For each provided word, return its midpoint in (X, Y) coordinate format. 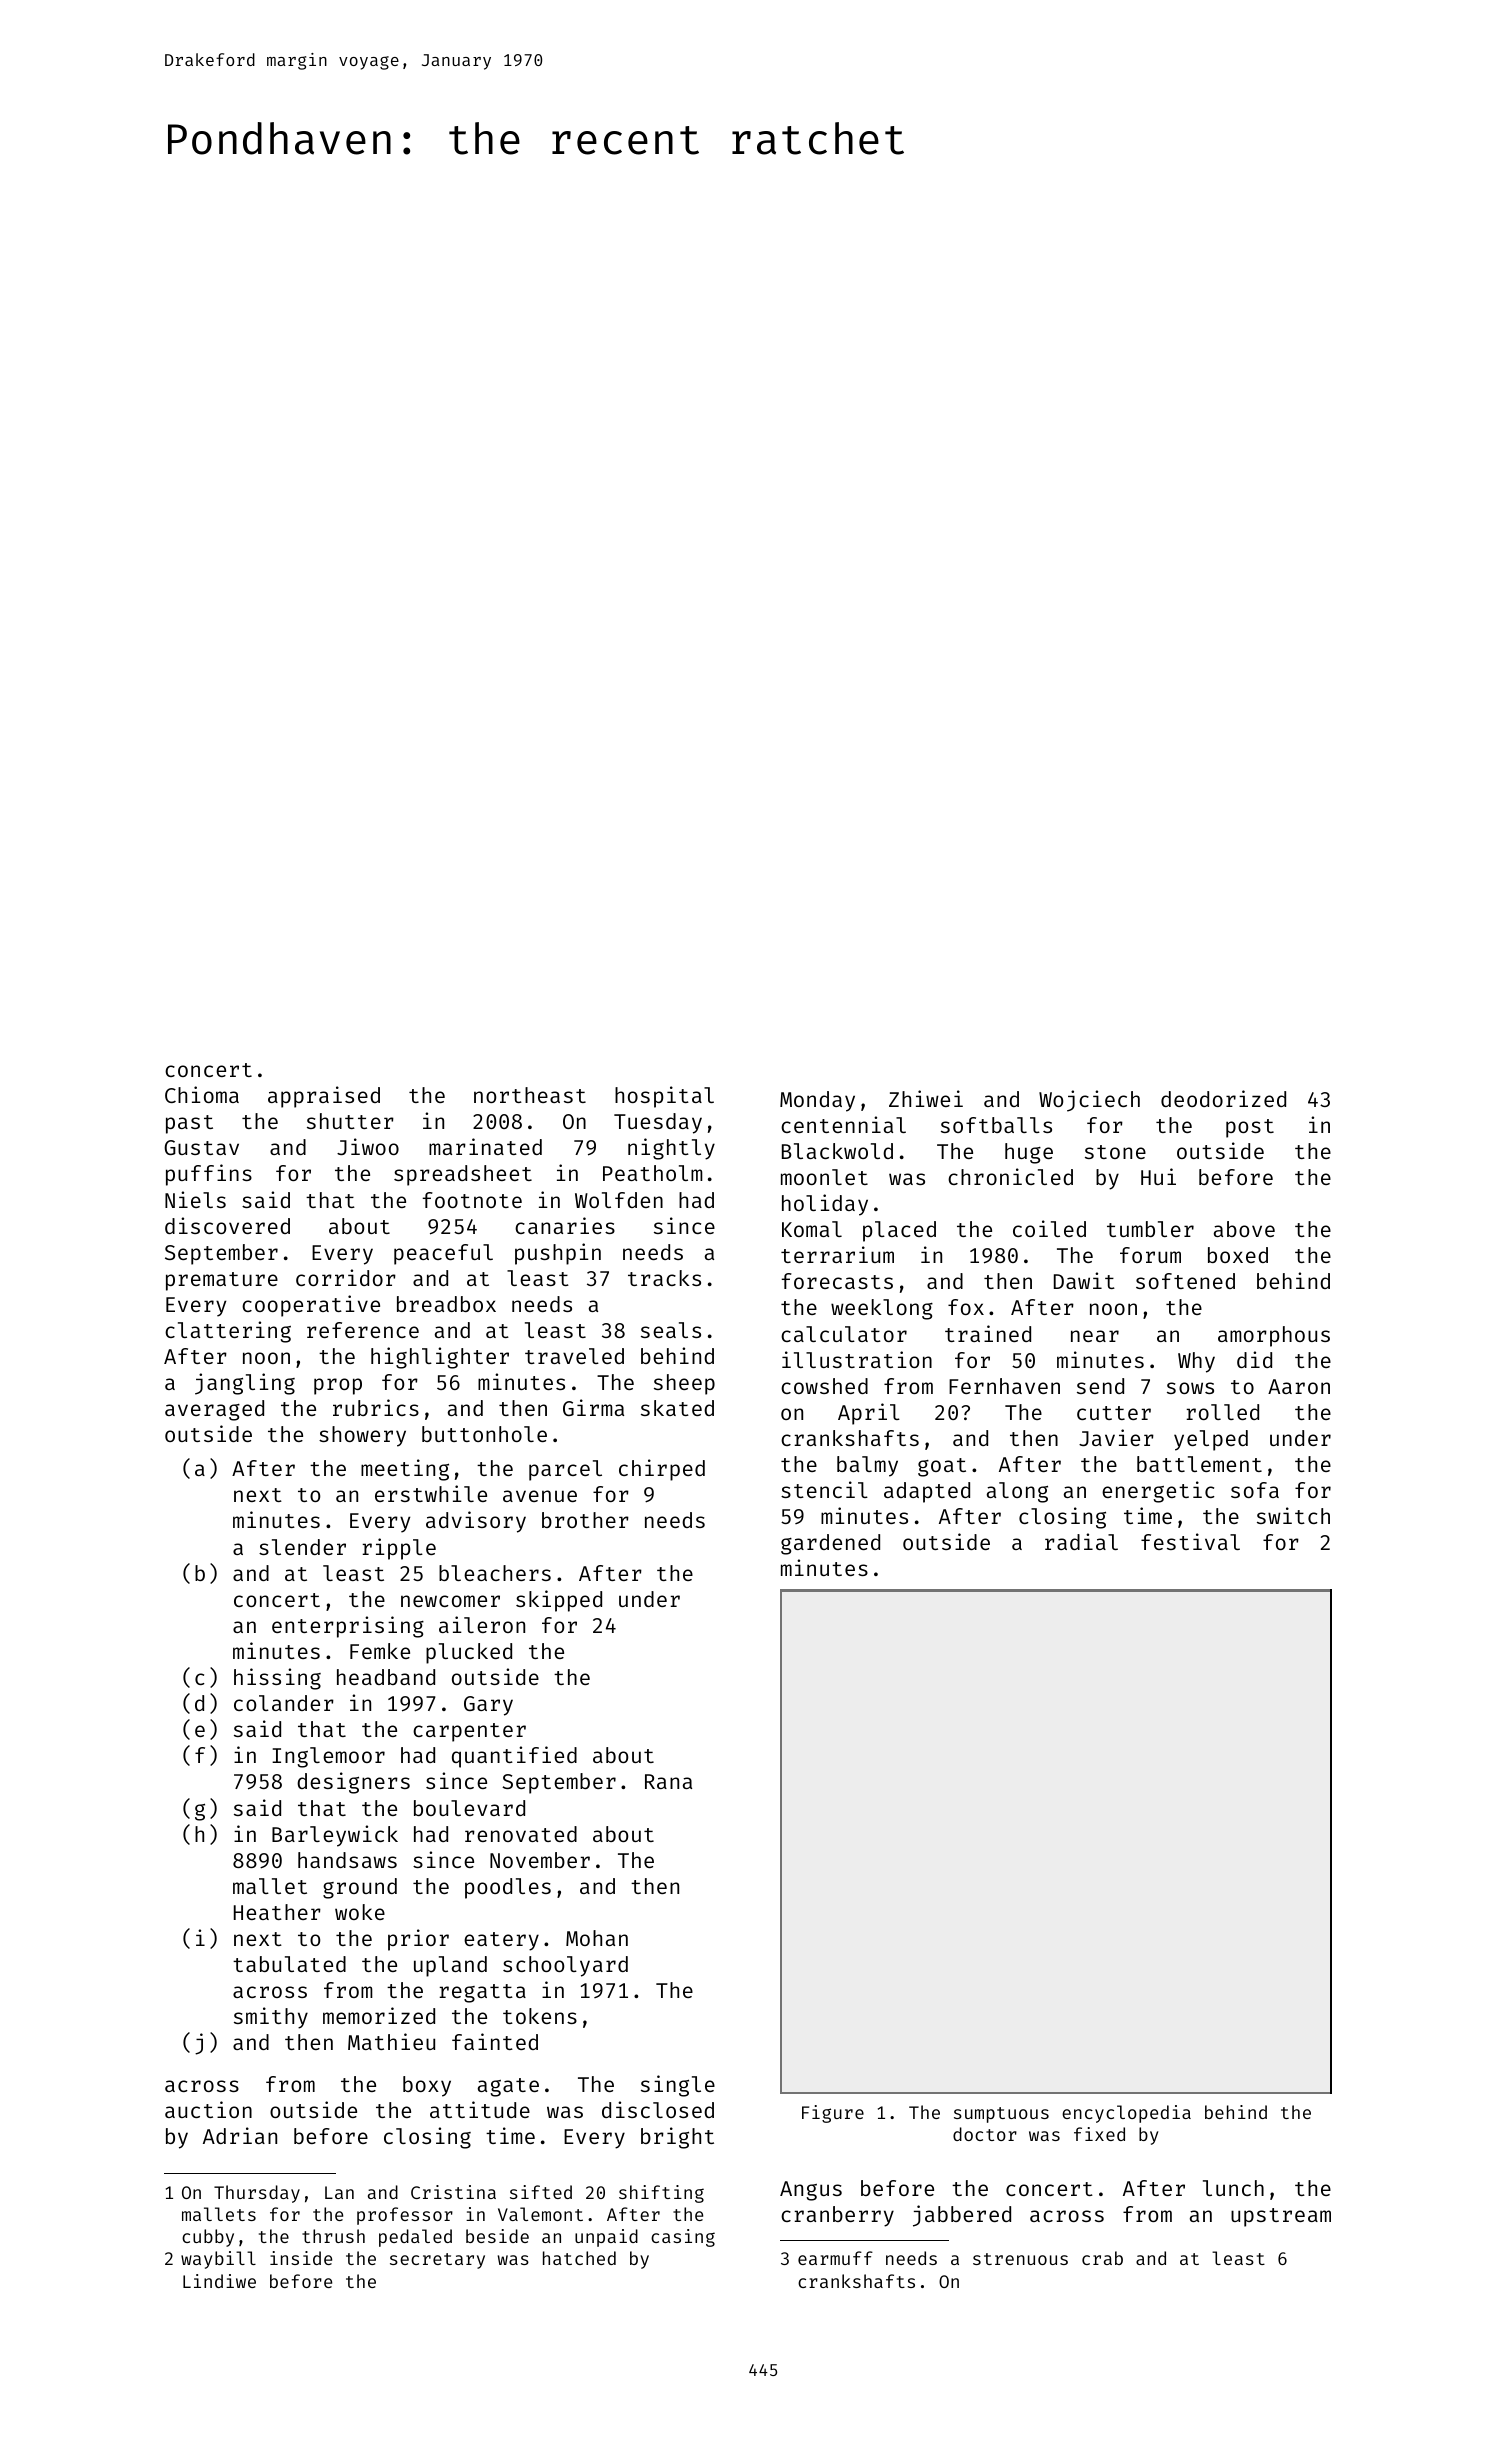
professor (405, 2216)
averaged (214, 1410)
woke (360, 1912)
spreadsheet (463, 1175)
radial (1081, 1541)
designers (353, 1783)
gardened (830, 1544)
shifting (661, 2194)
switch (1293, 1515)
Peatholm (653, 1173)
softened (1185, 1281)
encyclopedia (1126, 2114)
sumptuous (1001, 2115)
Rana (668, 1781)
